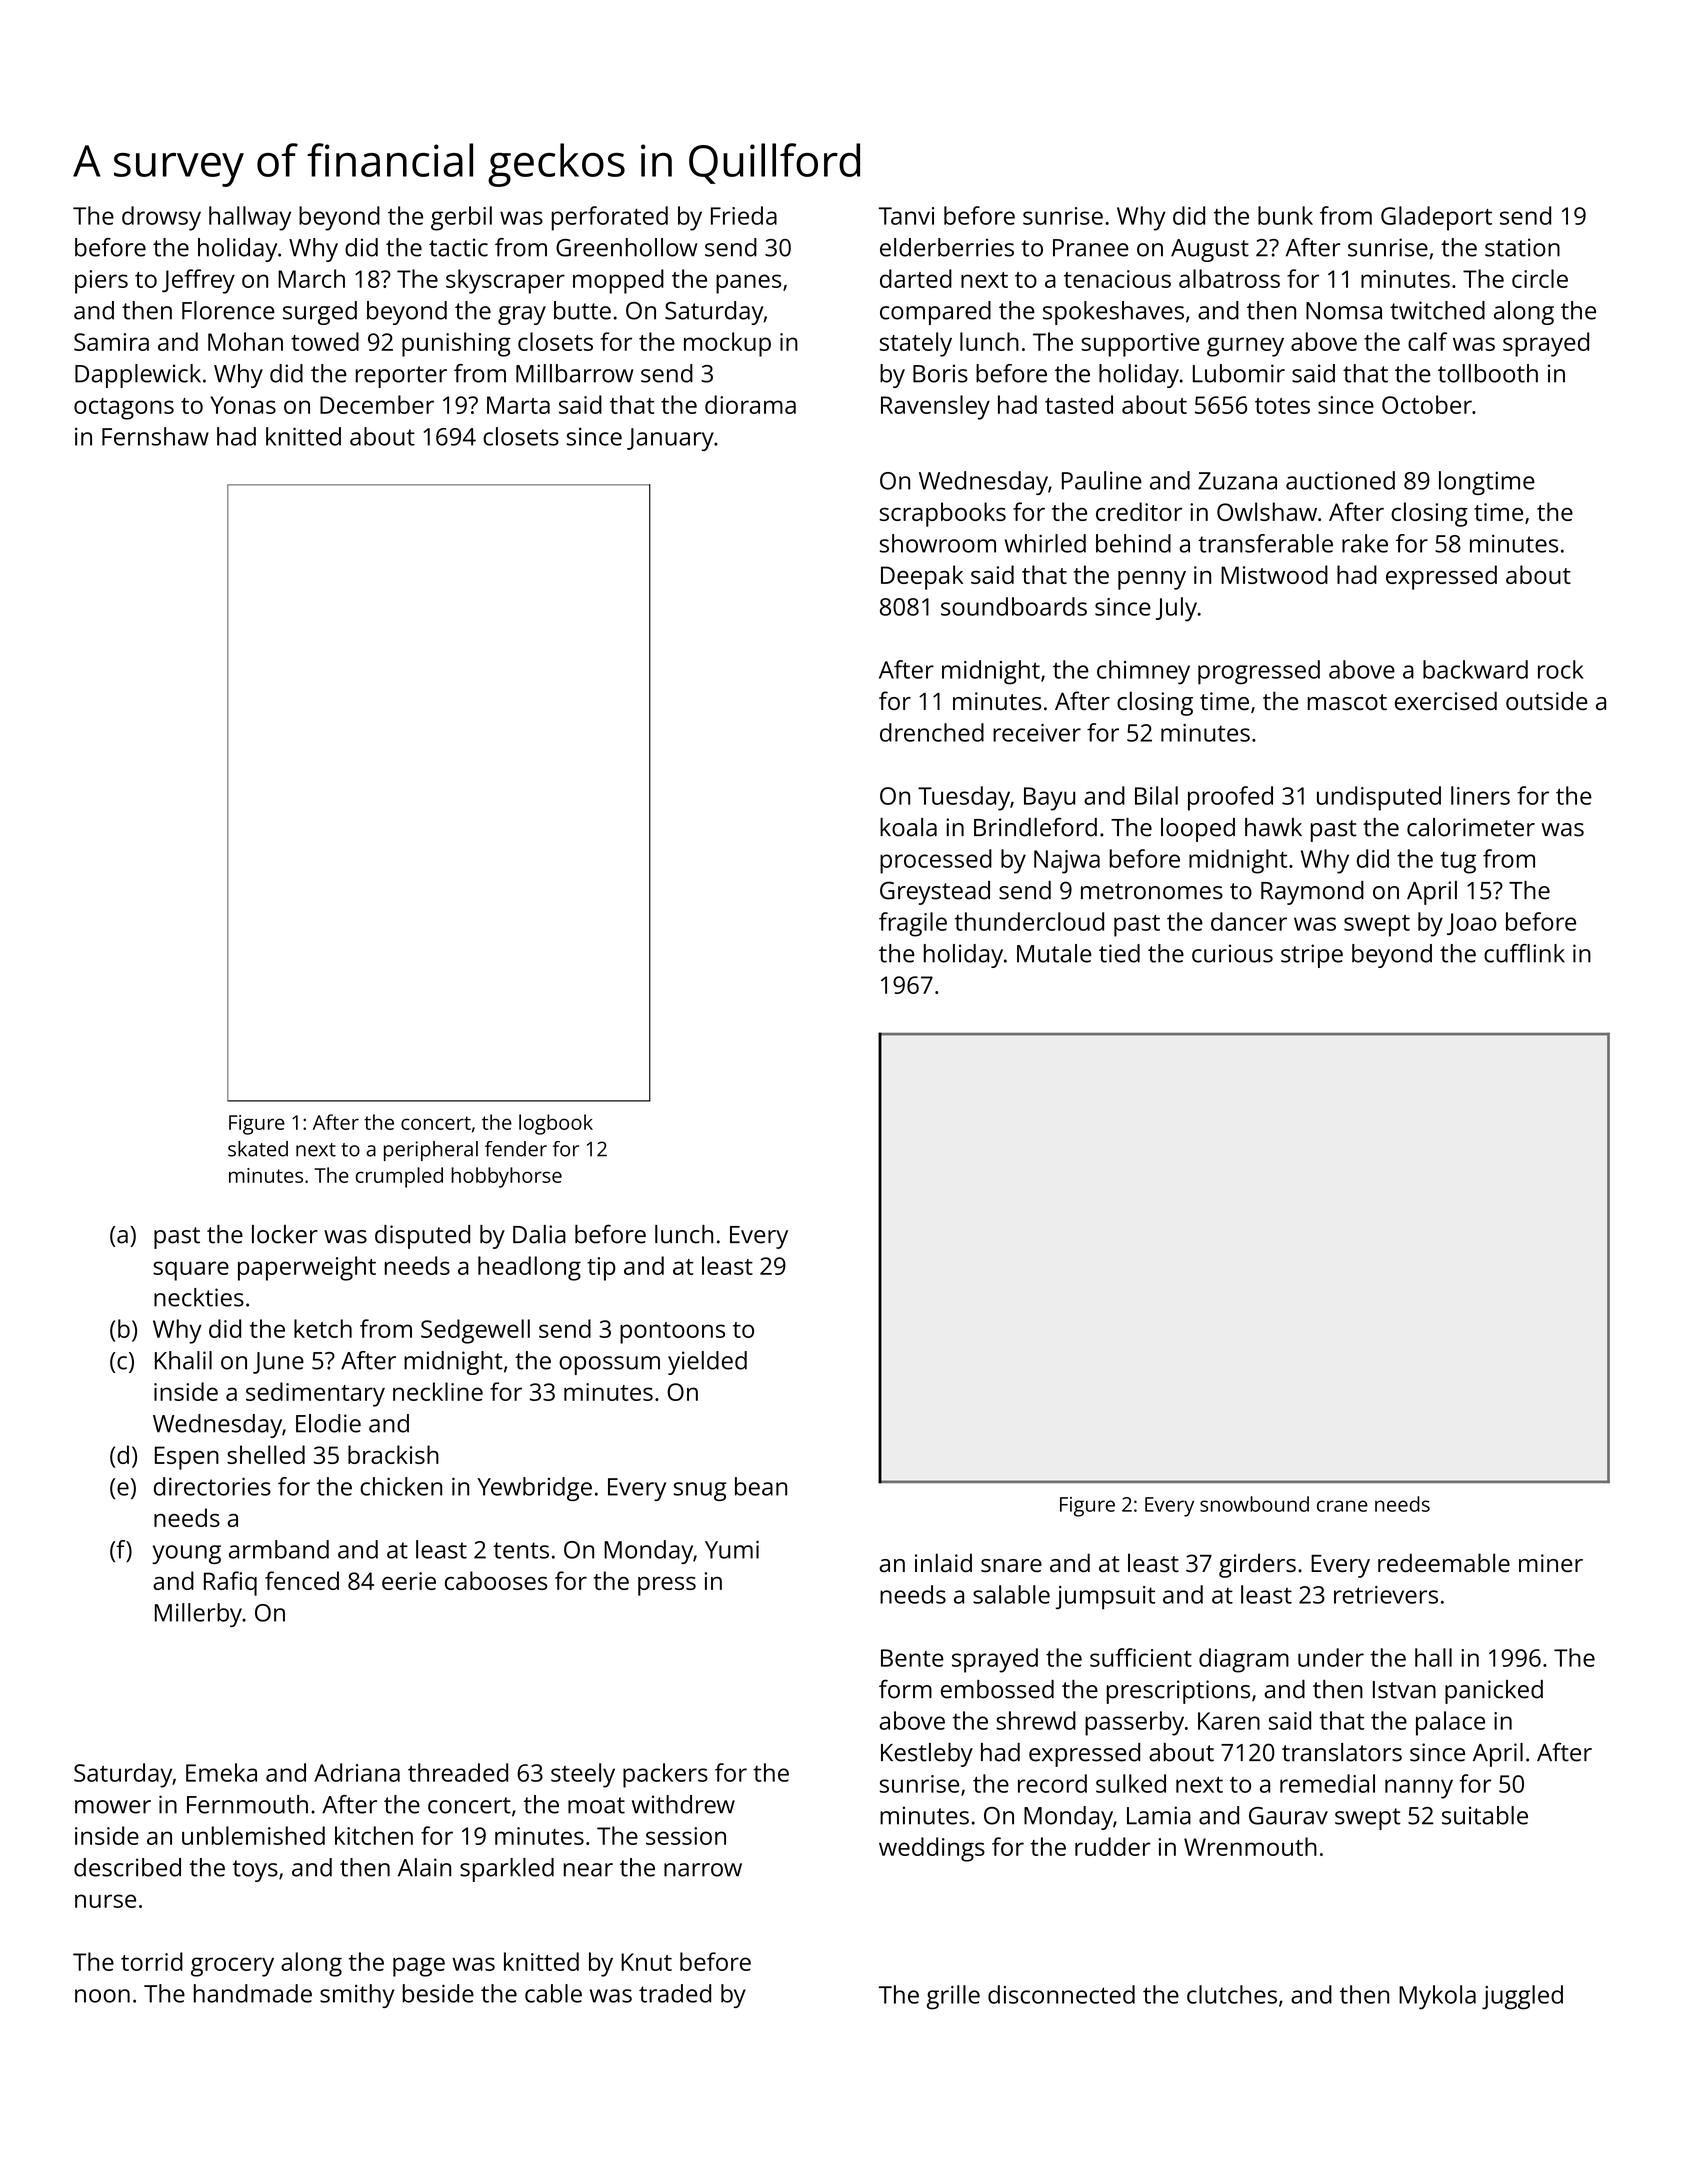 This screenshot has width=1683, height=2178. What do you see at coordinates (539, 1234) in the screenshot?
I see `Dalia` at bounding box center [539, 1234].
